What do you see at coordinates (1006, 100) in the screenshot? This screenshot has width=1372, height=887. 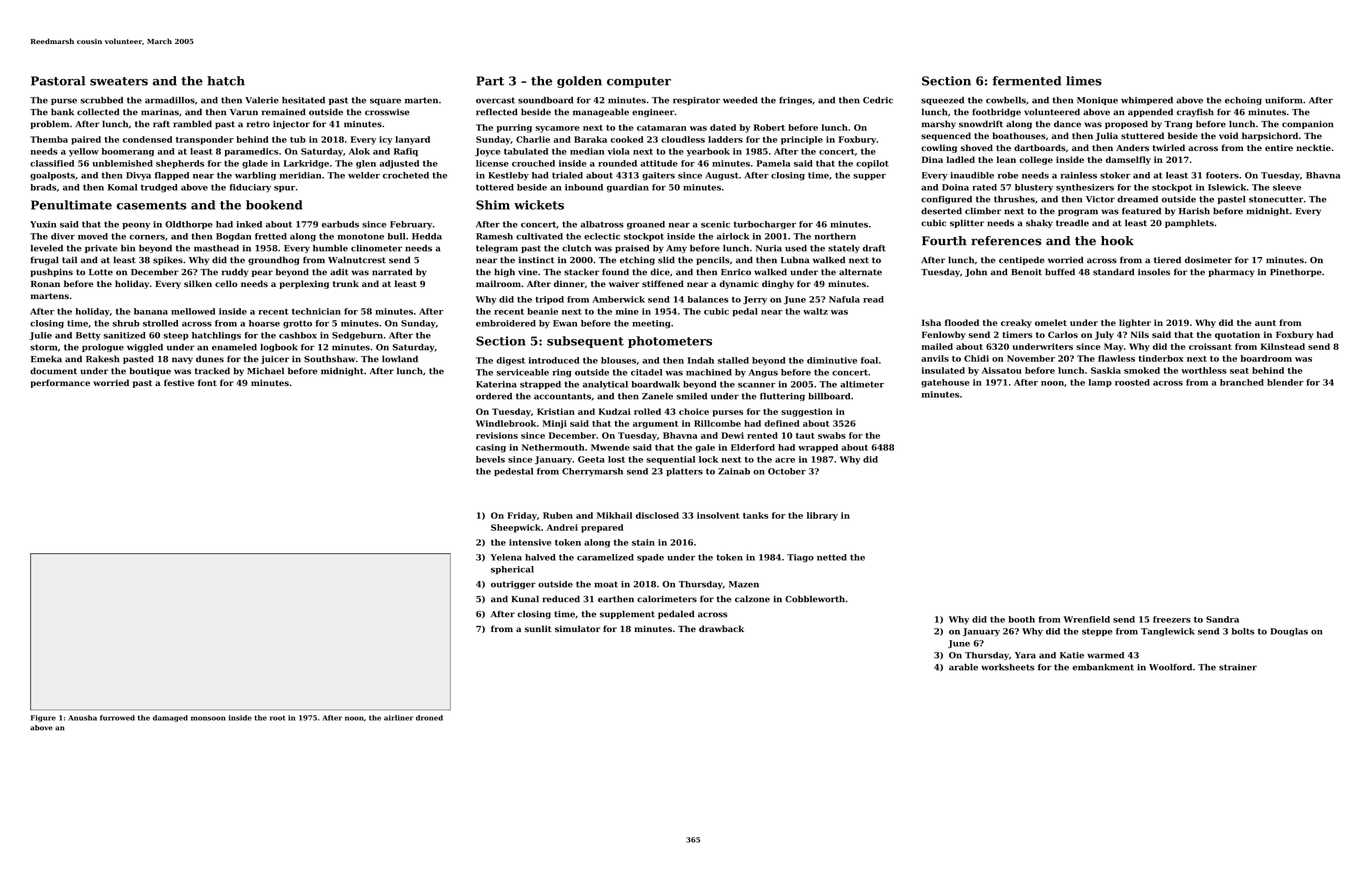 I see `cowbells` at bounding box center [1006, 100].
